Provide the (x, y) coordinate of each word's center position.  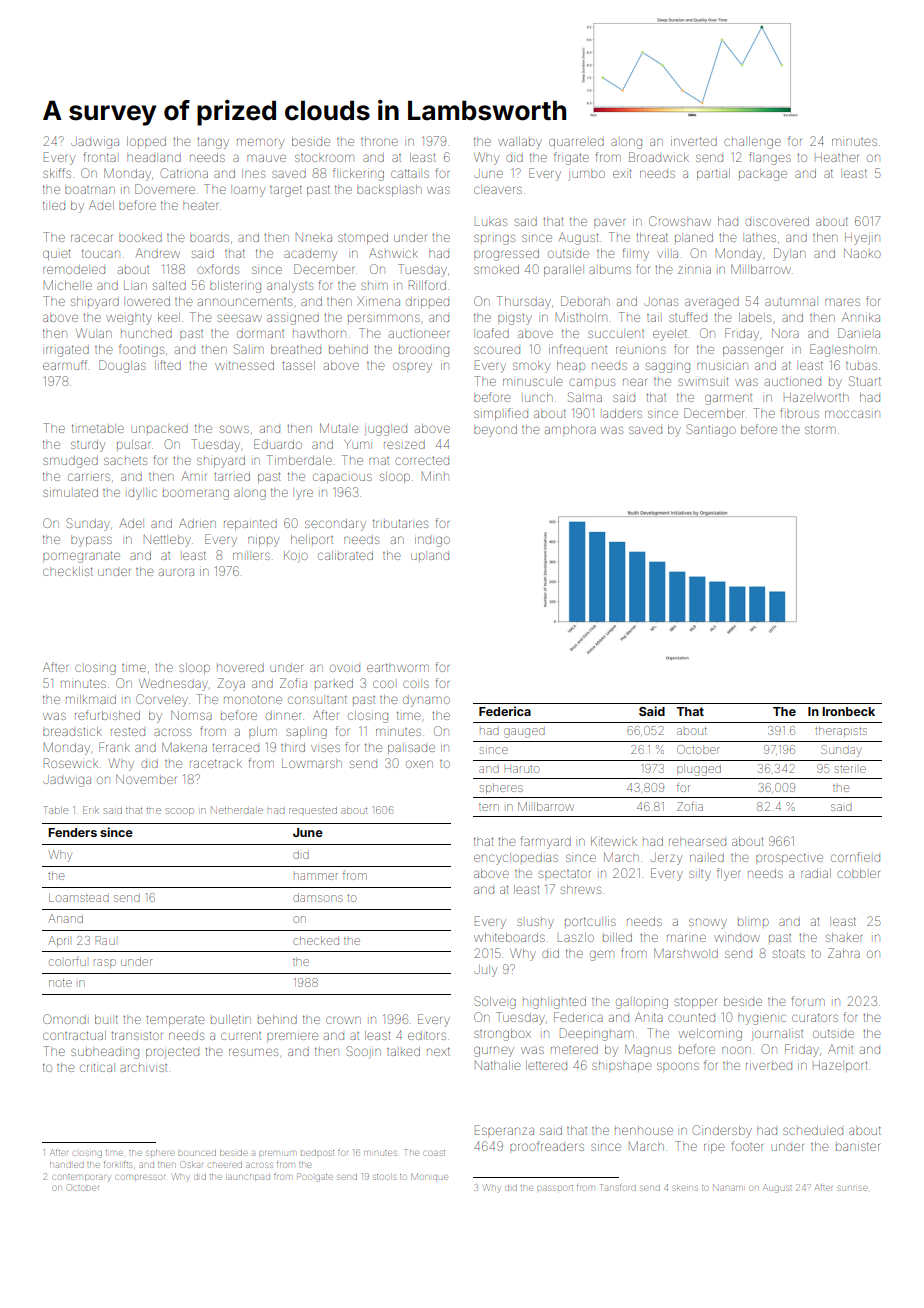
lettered (546, 1065)
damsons (318, 897)
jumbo (587, 175)
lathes (761, 238)
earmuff (65, 365)
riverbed (769, 1066)
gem (602, 955)
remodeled (74, 270)
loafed (493, 333)
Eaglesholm (843, 350)
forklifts (118, 1165)
